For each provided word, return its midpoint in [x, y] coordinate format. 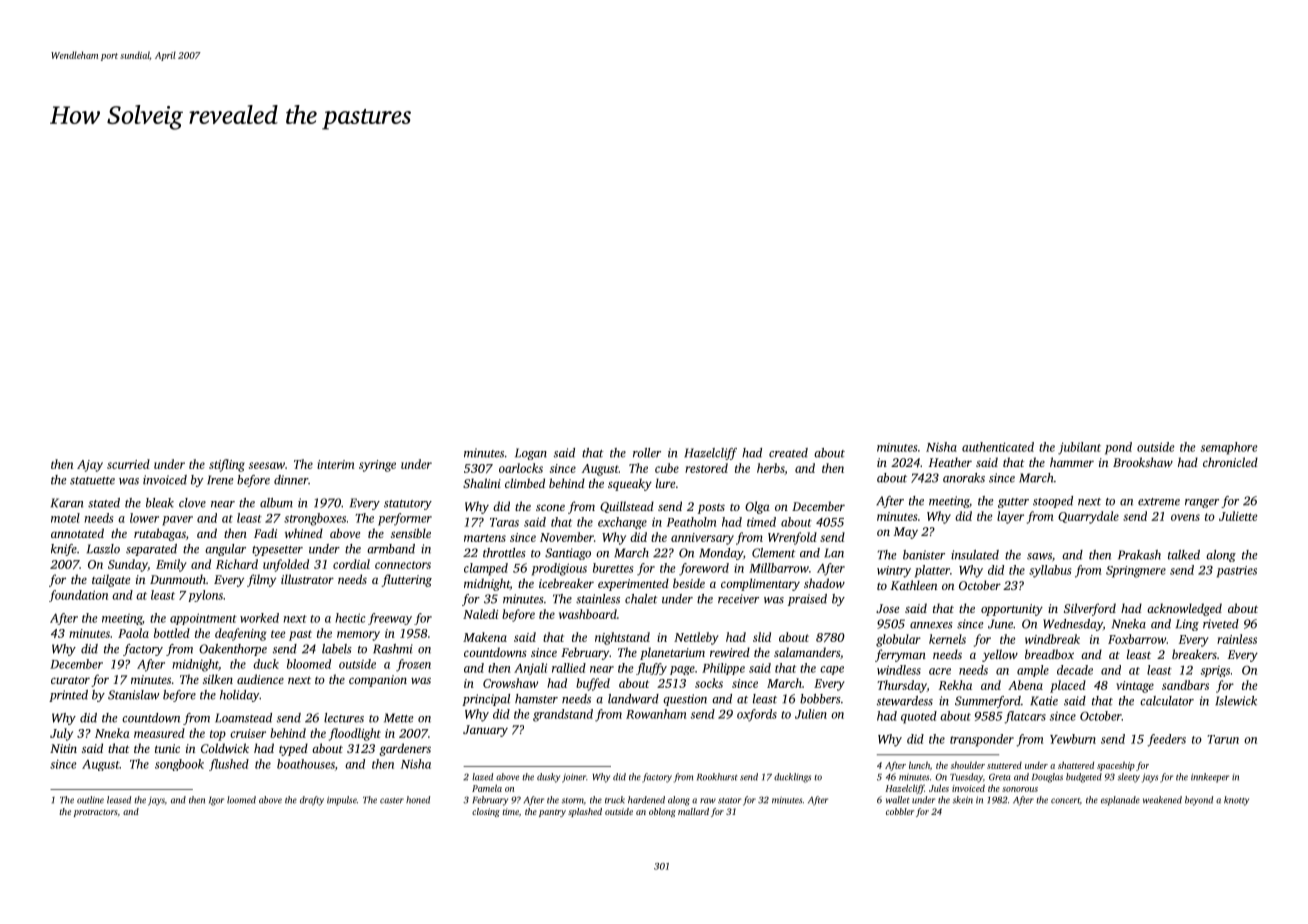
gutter [1013, 503]
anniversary [702, 539]
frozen [413, 665]
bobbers [820, 699]
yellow [1000, 655]
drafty [312, 801]
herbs [770, 468]
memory [358, 636]
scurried [128, 464]
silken [218, 679]
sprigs [1215, 671]
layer [1010, 517]
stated [104, 503]
